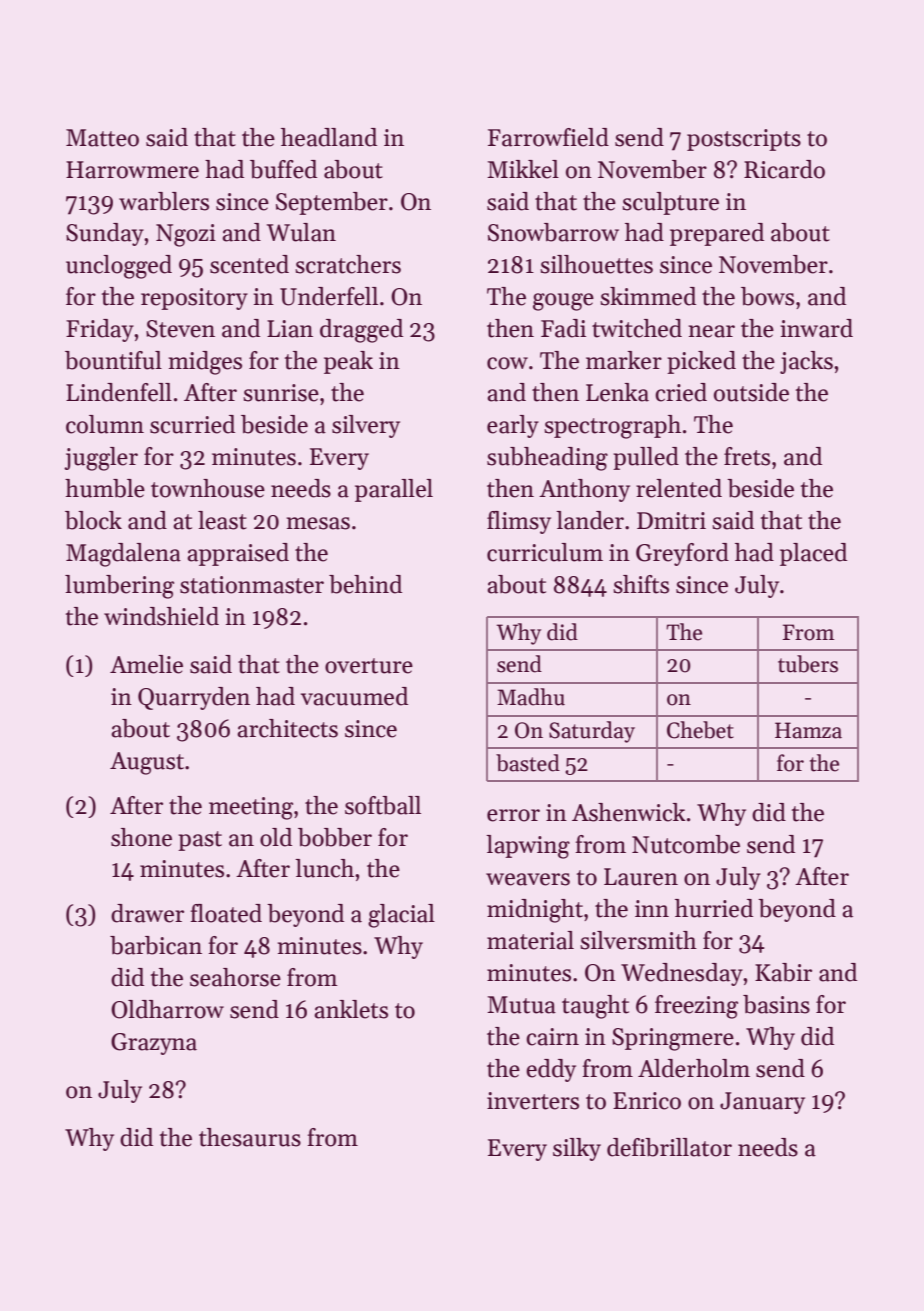 This document has width=924, height=1311. Describe the element at coordinates (283, 169) in the document. I see `buffed` at that location.
